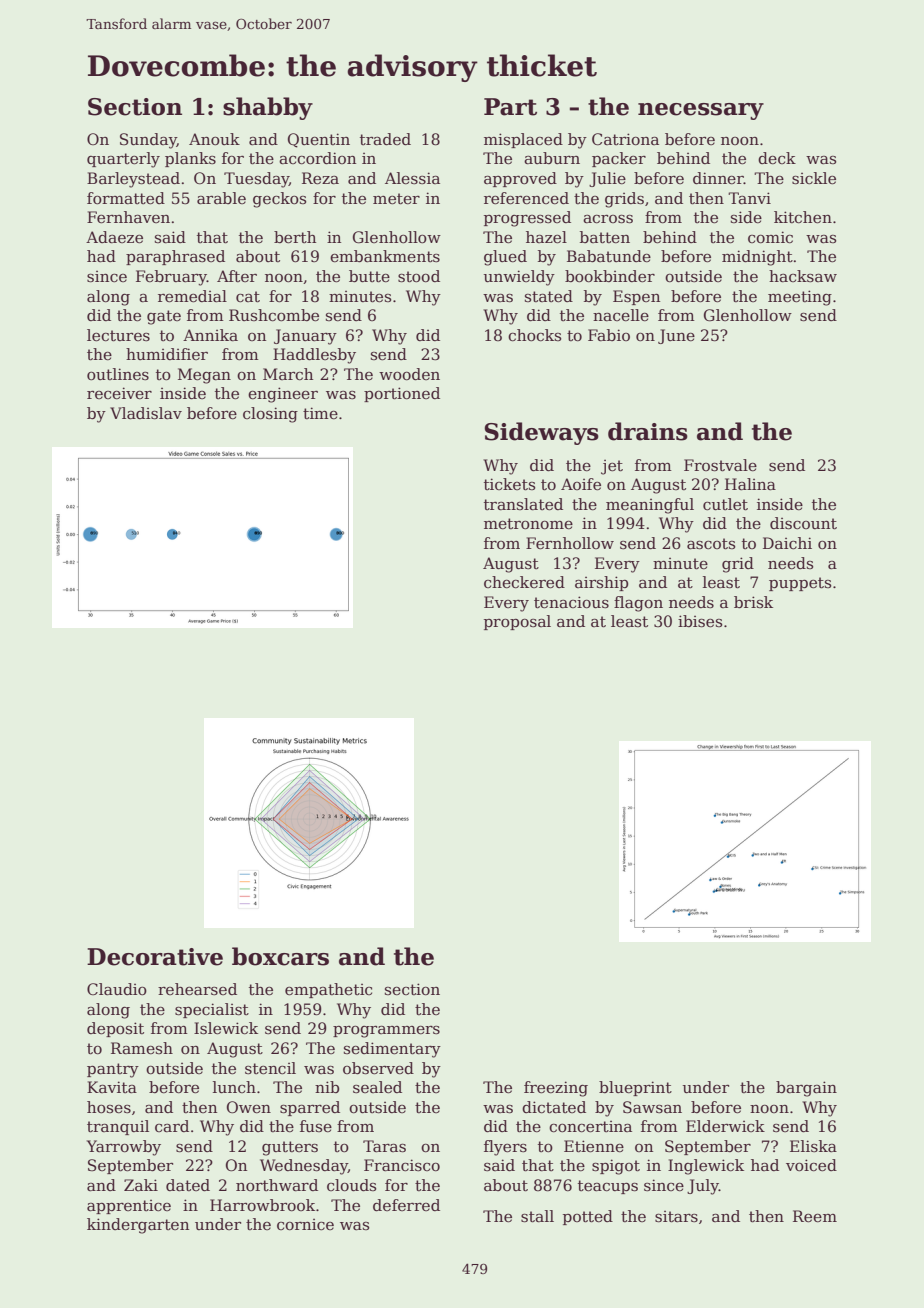 Image resolution: width=924 pixels, height=1308 pixels. I want to click on kindergarten, so click(138, 1226).
